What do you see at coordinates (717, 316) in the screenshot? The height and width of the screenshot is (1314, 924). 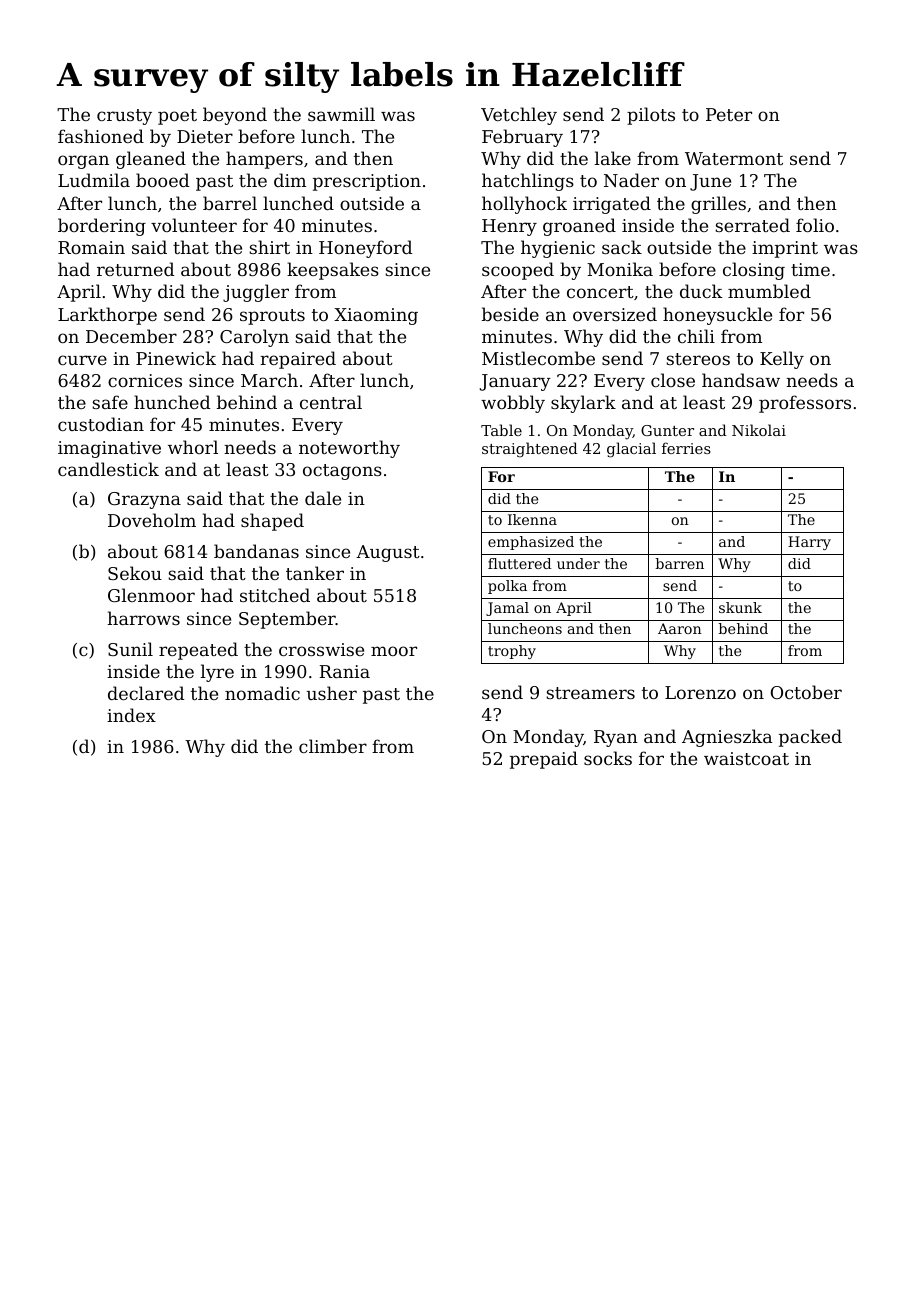 I see `honeysuckle` at bounding box center [717, 316].
